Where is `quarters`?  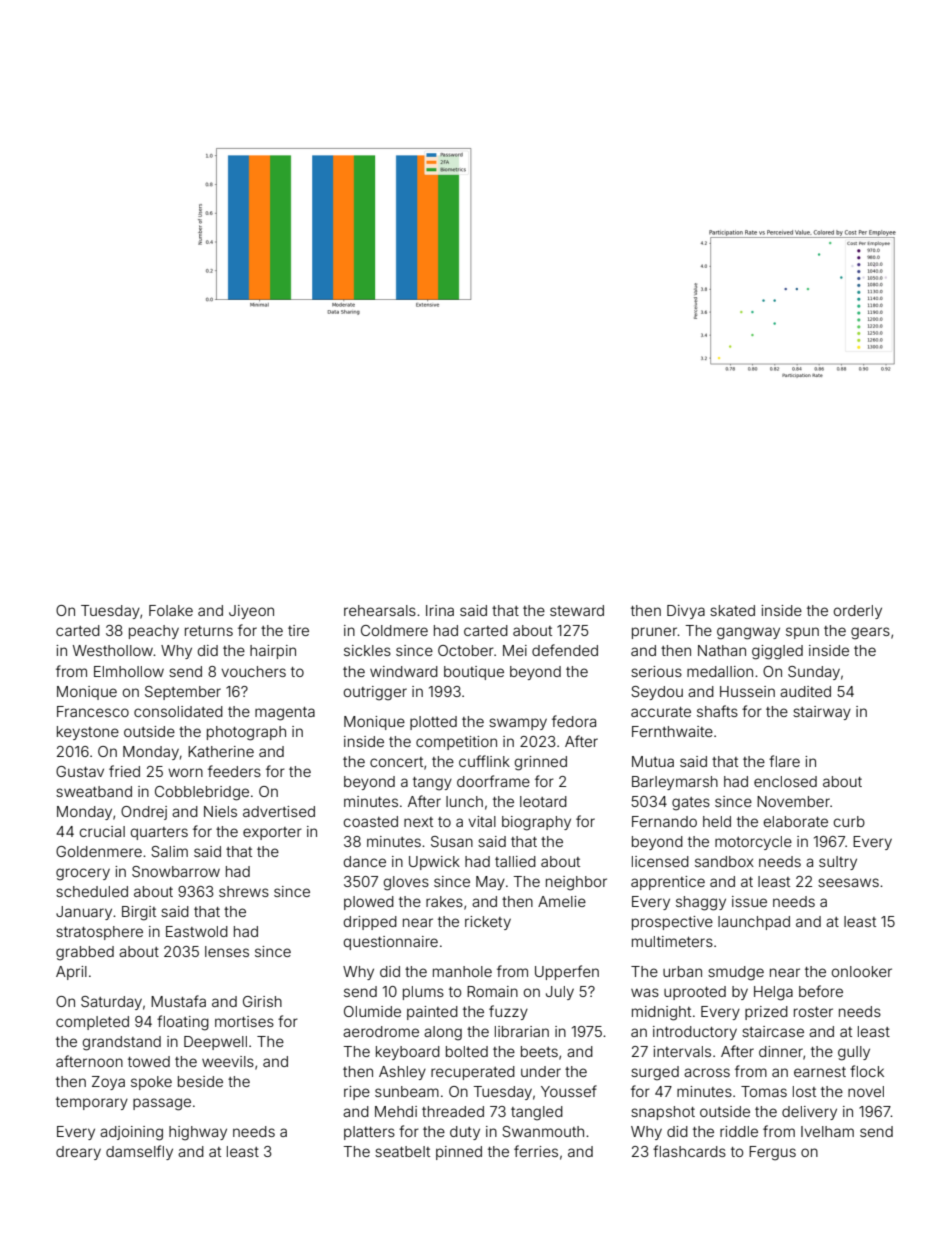
quarters is located at coordinates (159, 833).
